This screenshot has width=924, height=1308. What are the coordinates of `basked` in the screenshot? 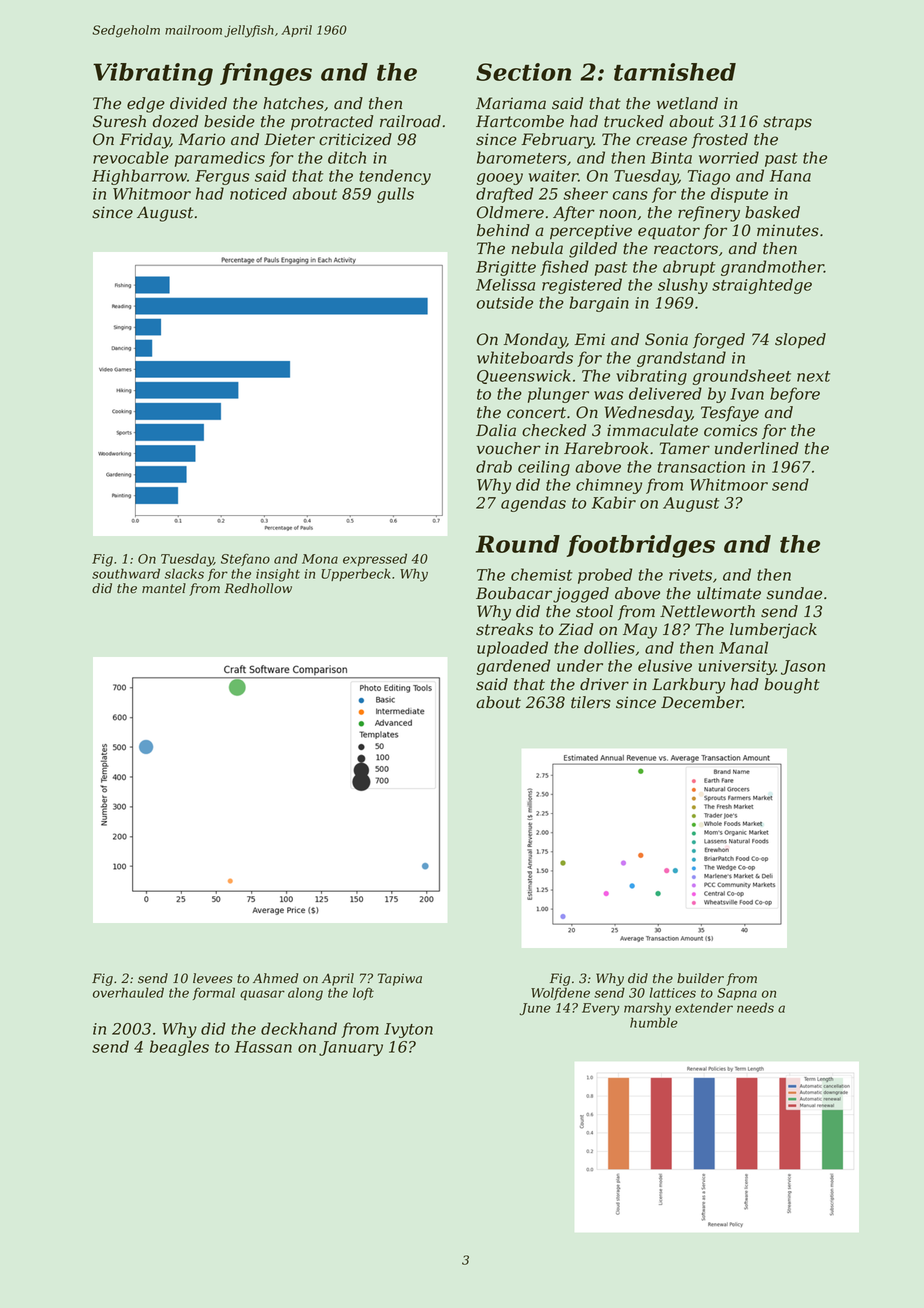 It's located at (772, 212).
